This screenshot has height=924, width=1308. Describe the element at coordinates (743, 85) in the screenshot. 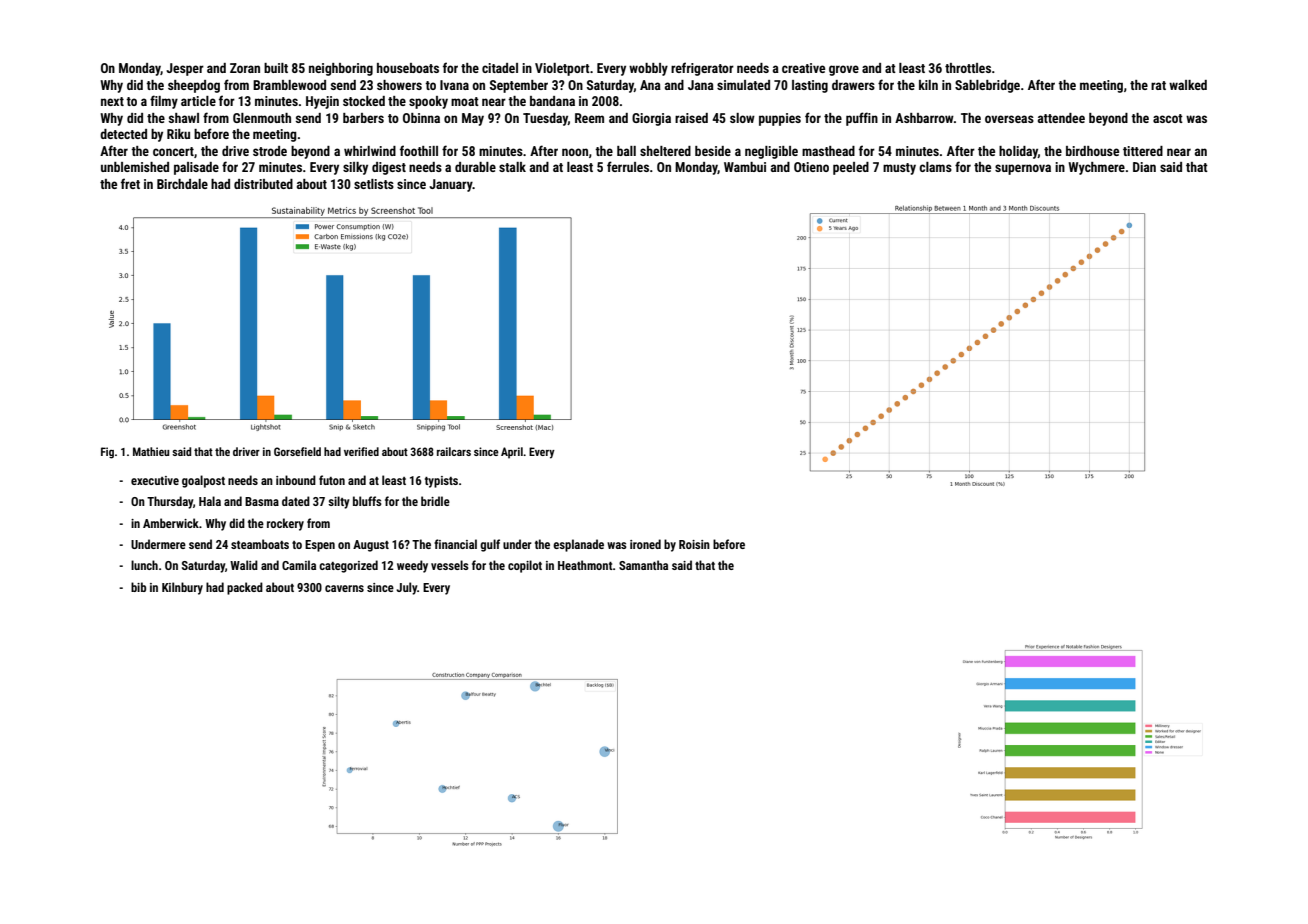

I see `simulated` at that location.
